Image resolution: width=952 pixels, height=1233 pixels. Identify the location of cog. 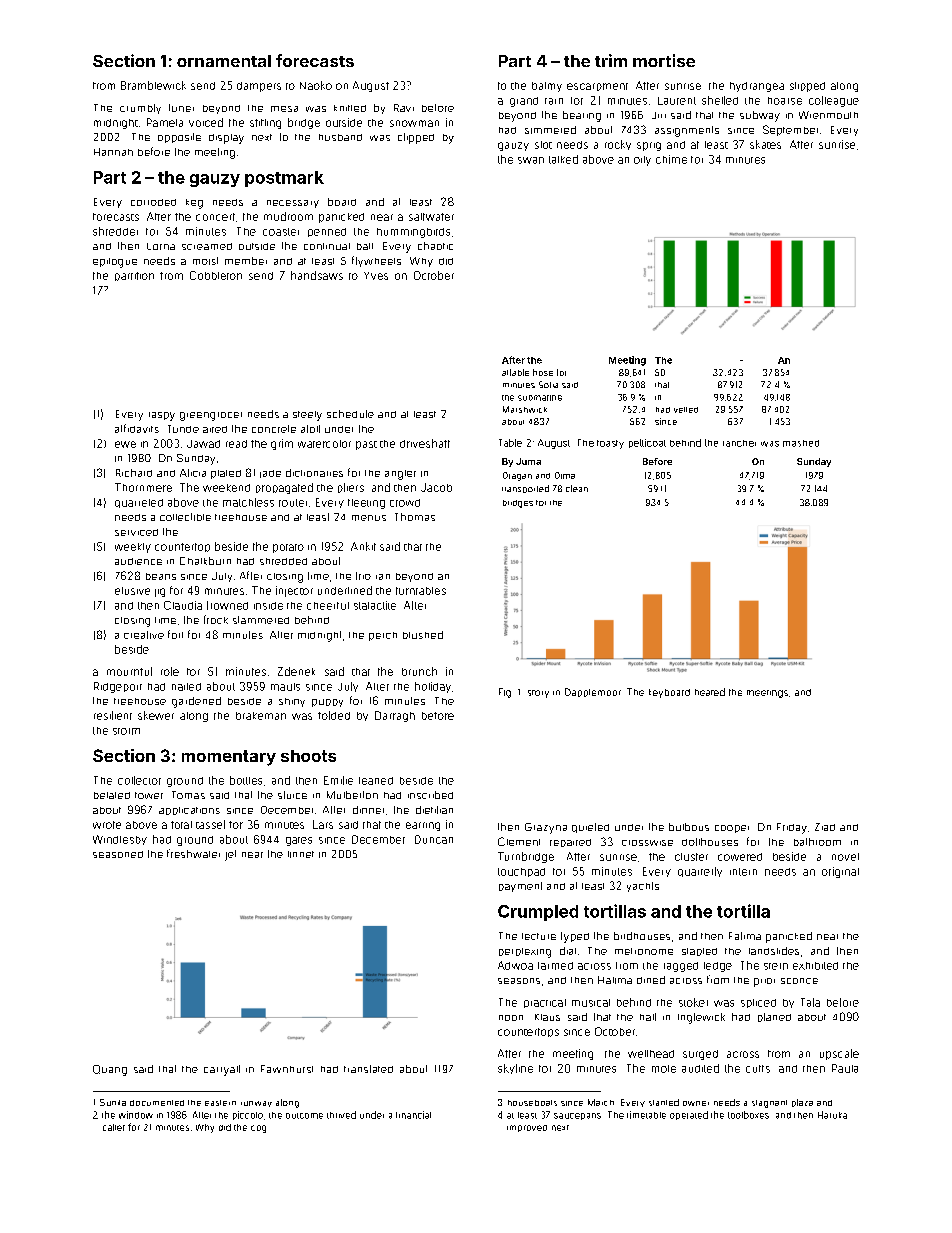
(258, 1129).
